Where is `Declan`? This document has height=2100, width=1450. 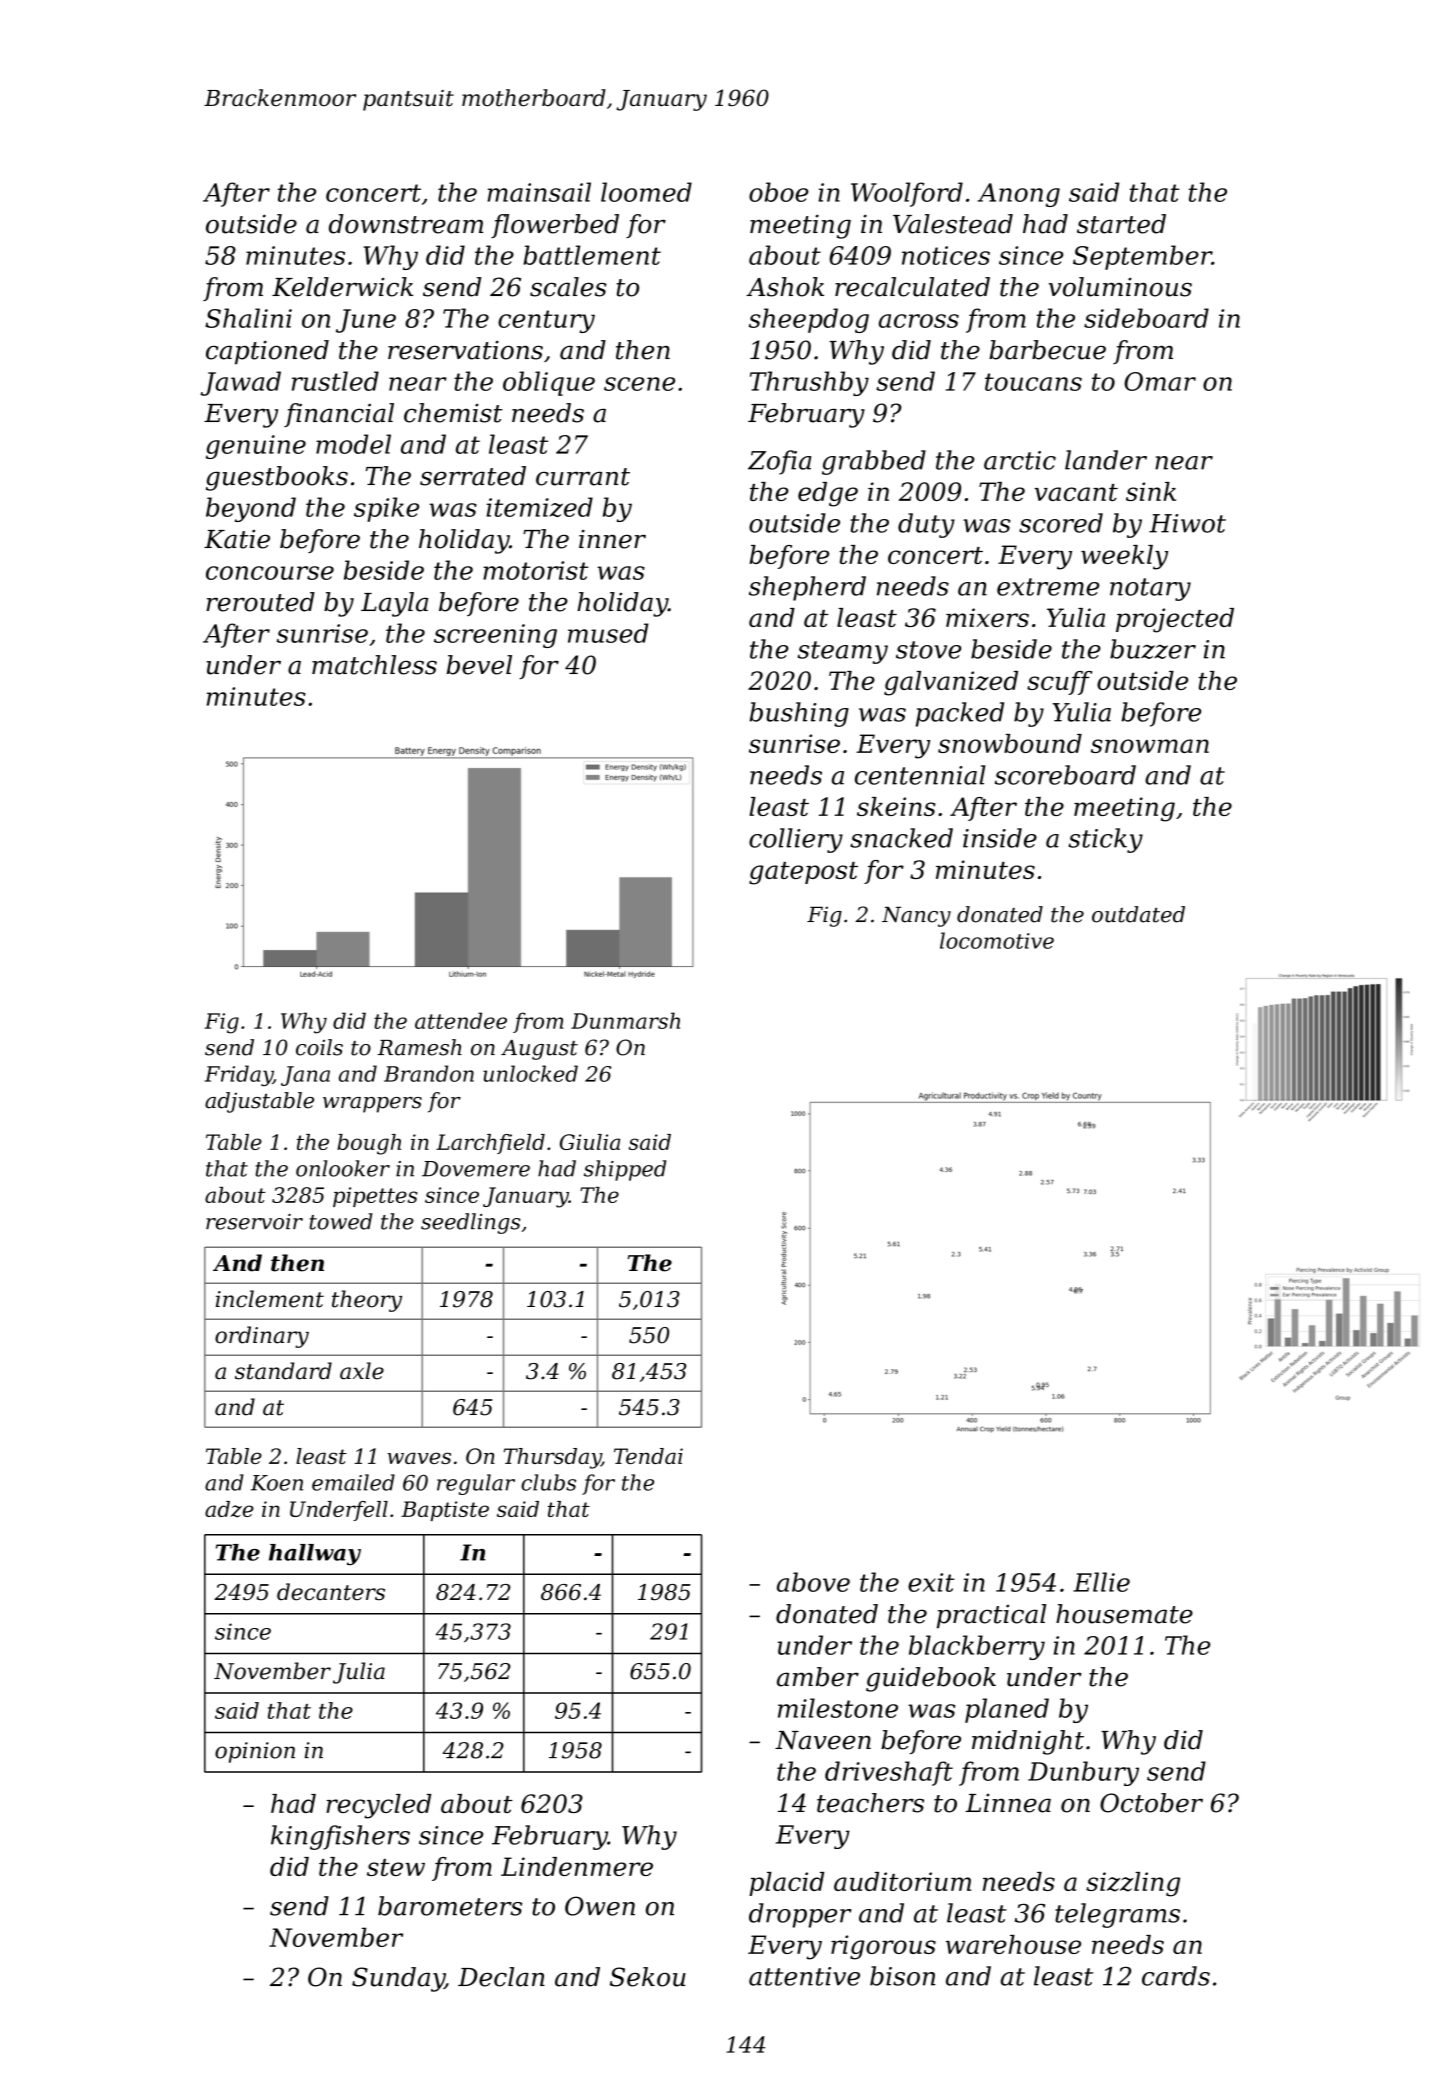
Declan is located at coordinates (501, 1977).
